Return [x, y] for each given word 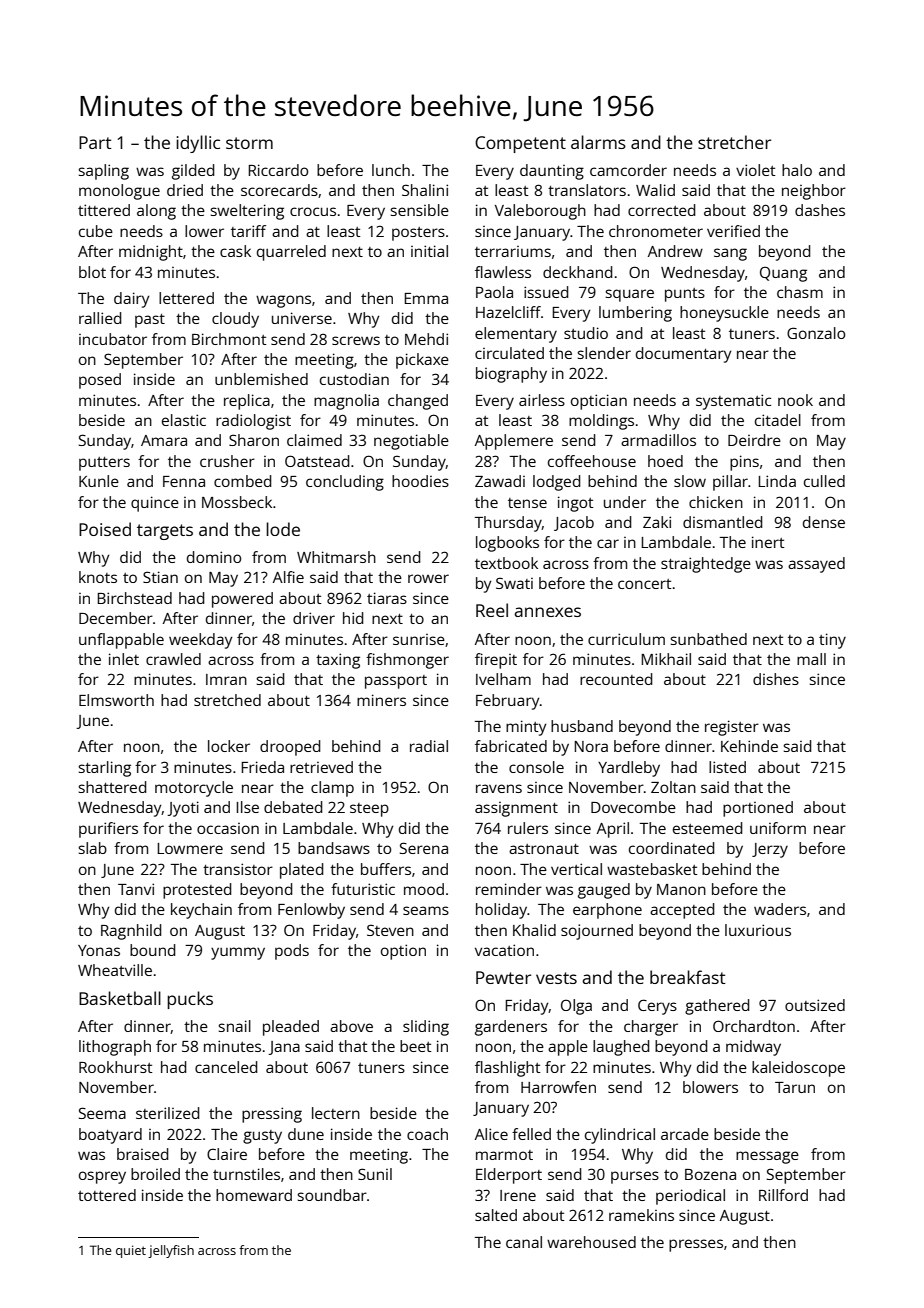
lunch [391, 170]
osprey [102, 1177]
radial [429, 746]
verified [733, 231]
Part [95, 142]
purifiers [108, 830]
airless [542, 400]
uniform [778, 828]
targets [165, 532]
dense [824, 522]
